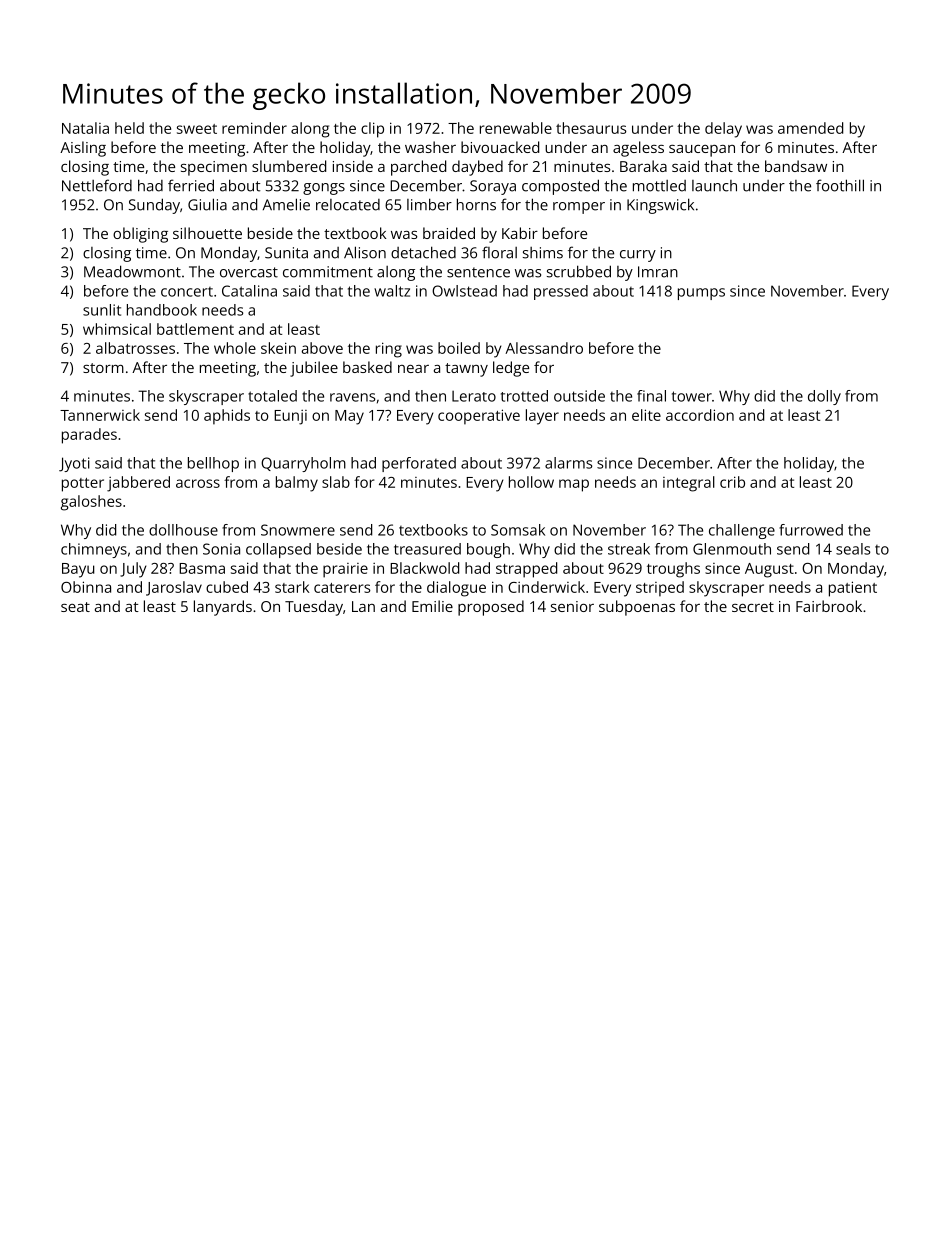  I want to click on saucepan, so click(702, 151).
